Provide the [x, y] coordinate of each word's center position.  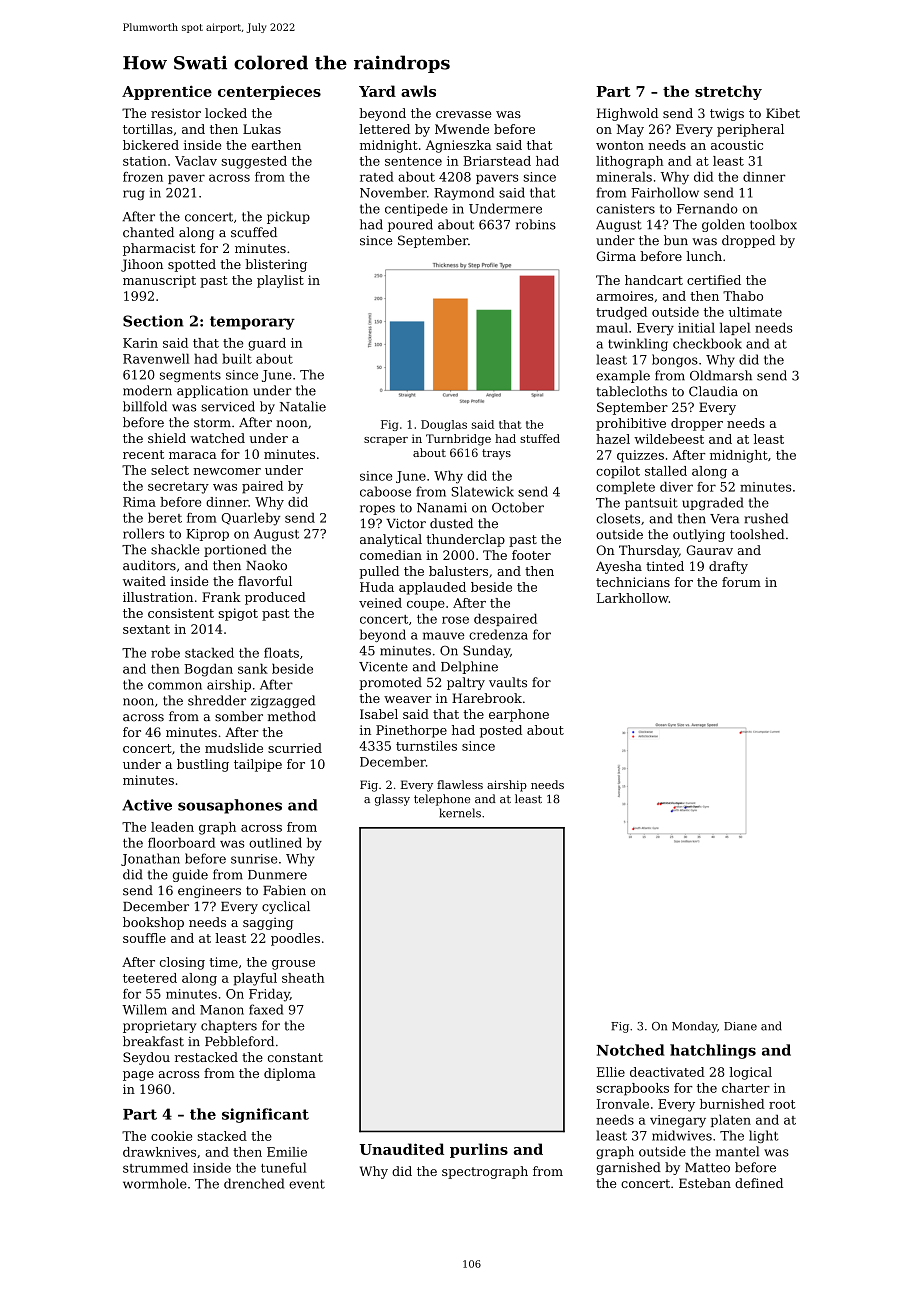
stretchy [728, 92]
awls [418, 91]
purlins [479, 1150]
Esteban [705, 1183]
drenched [254, 1183]
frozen [143, 177]
